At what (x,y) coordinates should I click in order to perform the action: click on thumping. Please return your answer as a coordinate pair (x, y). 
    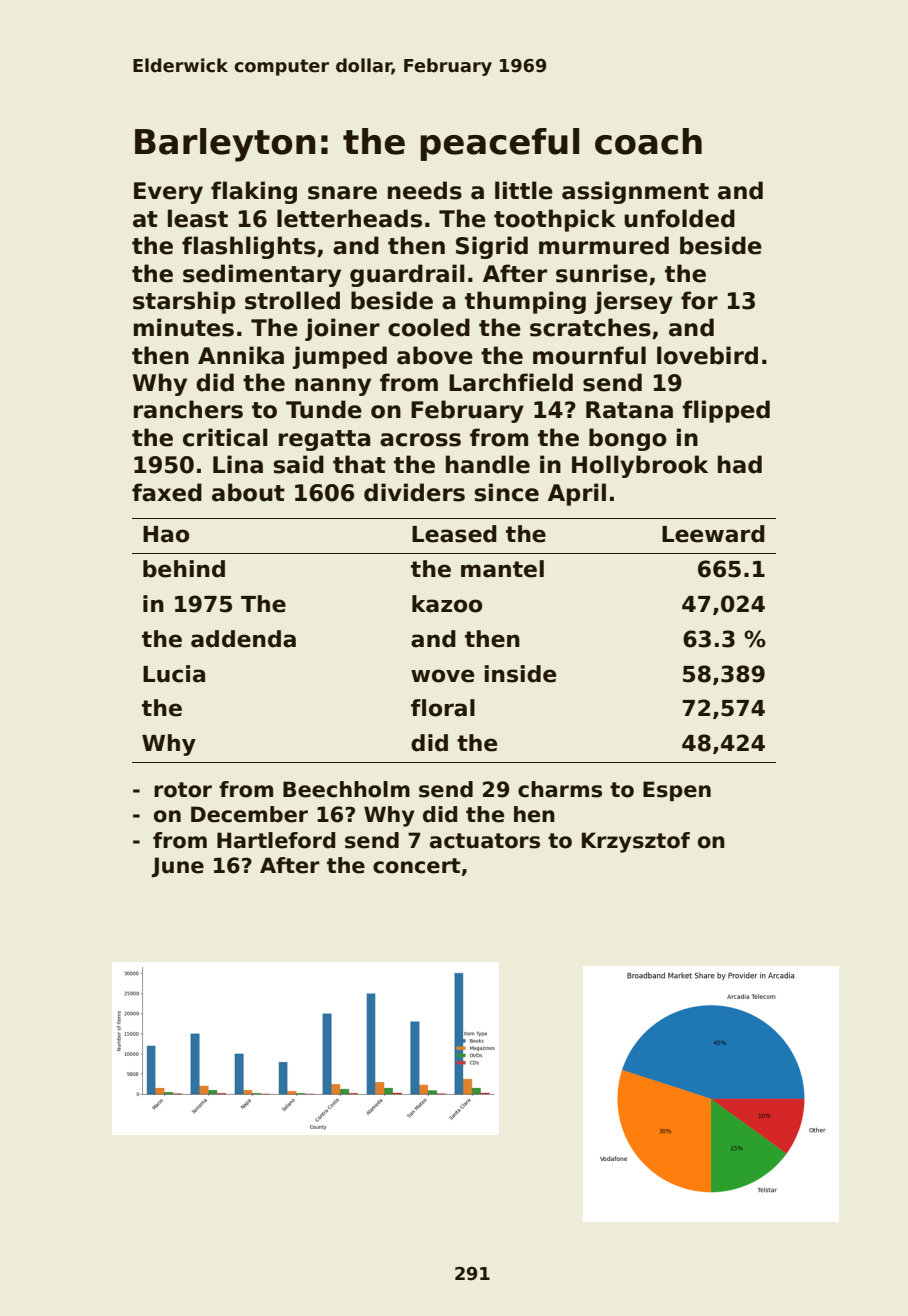
    Looking at the image, I should click on (525, 302).
